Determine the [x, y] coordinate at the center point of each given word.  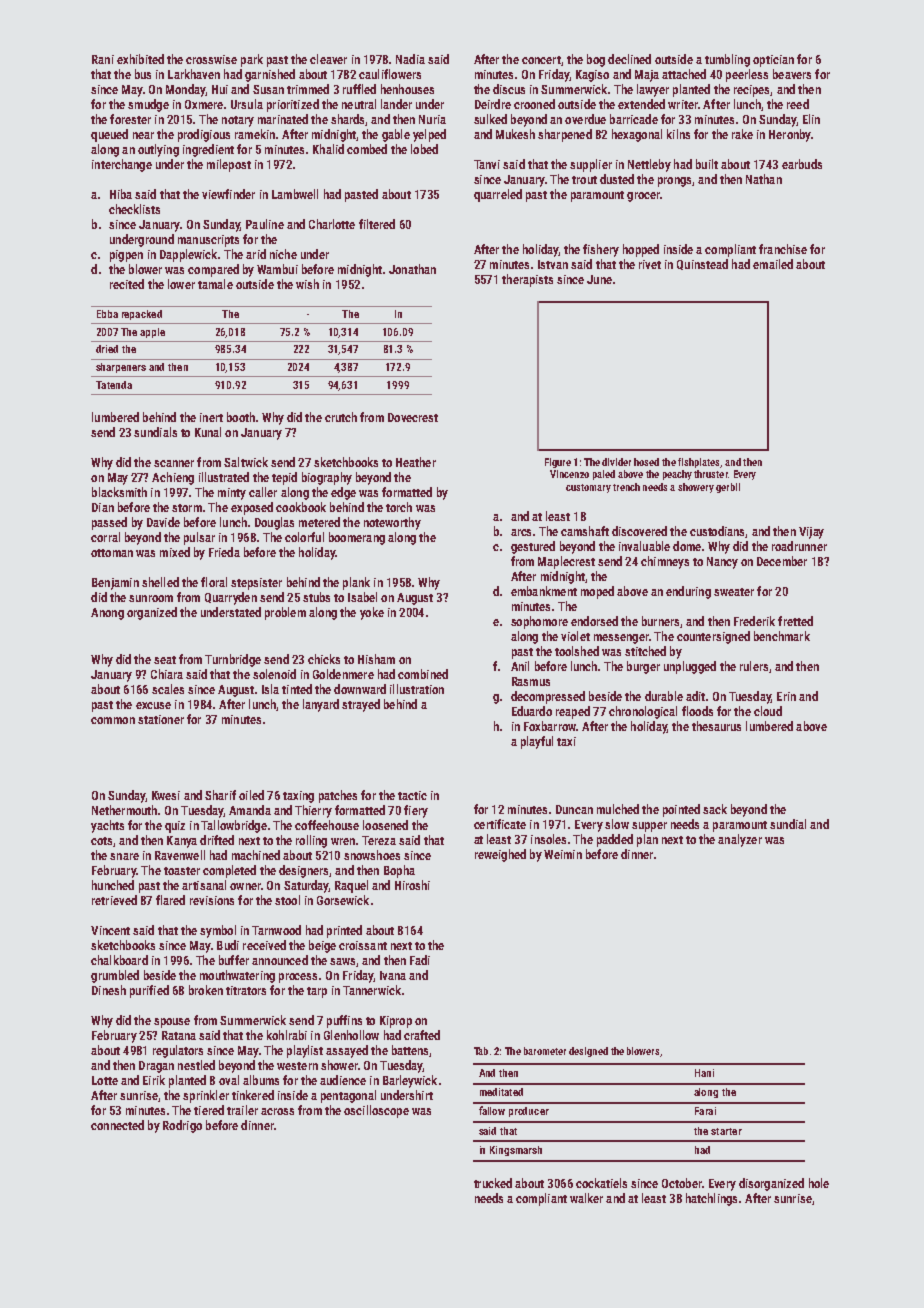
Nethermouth [124, 810]
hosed [646, 462]
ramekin [255, 134]
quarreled [498, 195]
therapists [527, 280]
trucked [493, 1183]
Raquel [351, 886]
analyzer [740, 840]
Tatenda [114, 385]
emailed [773, 264]
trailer [242, 1110]
